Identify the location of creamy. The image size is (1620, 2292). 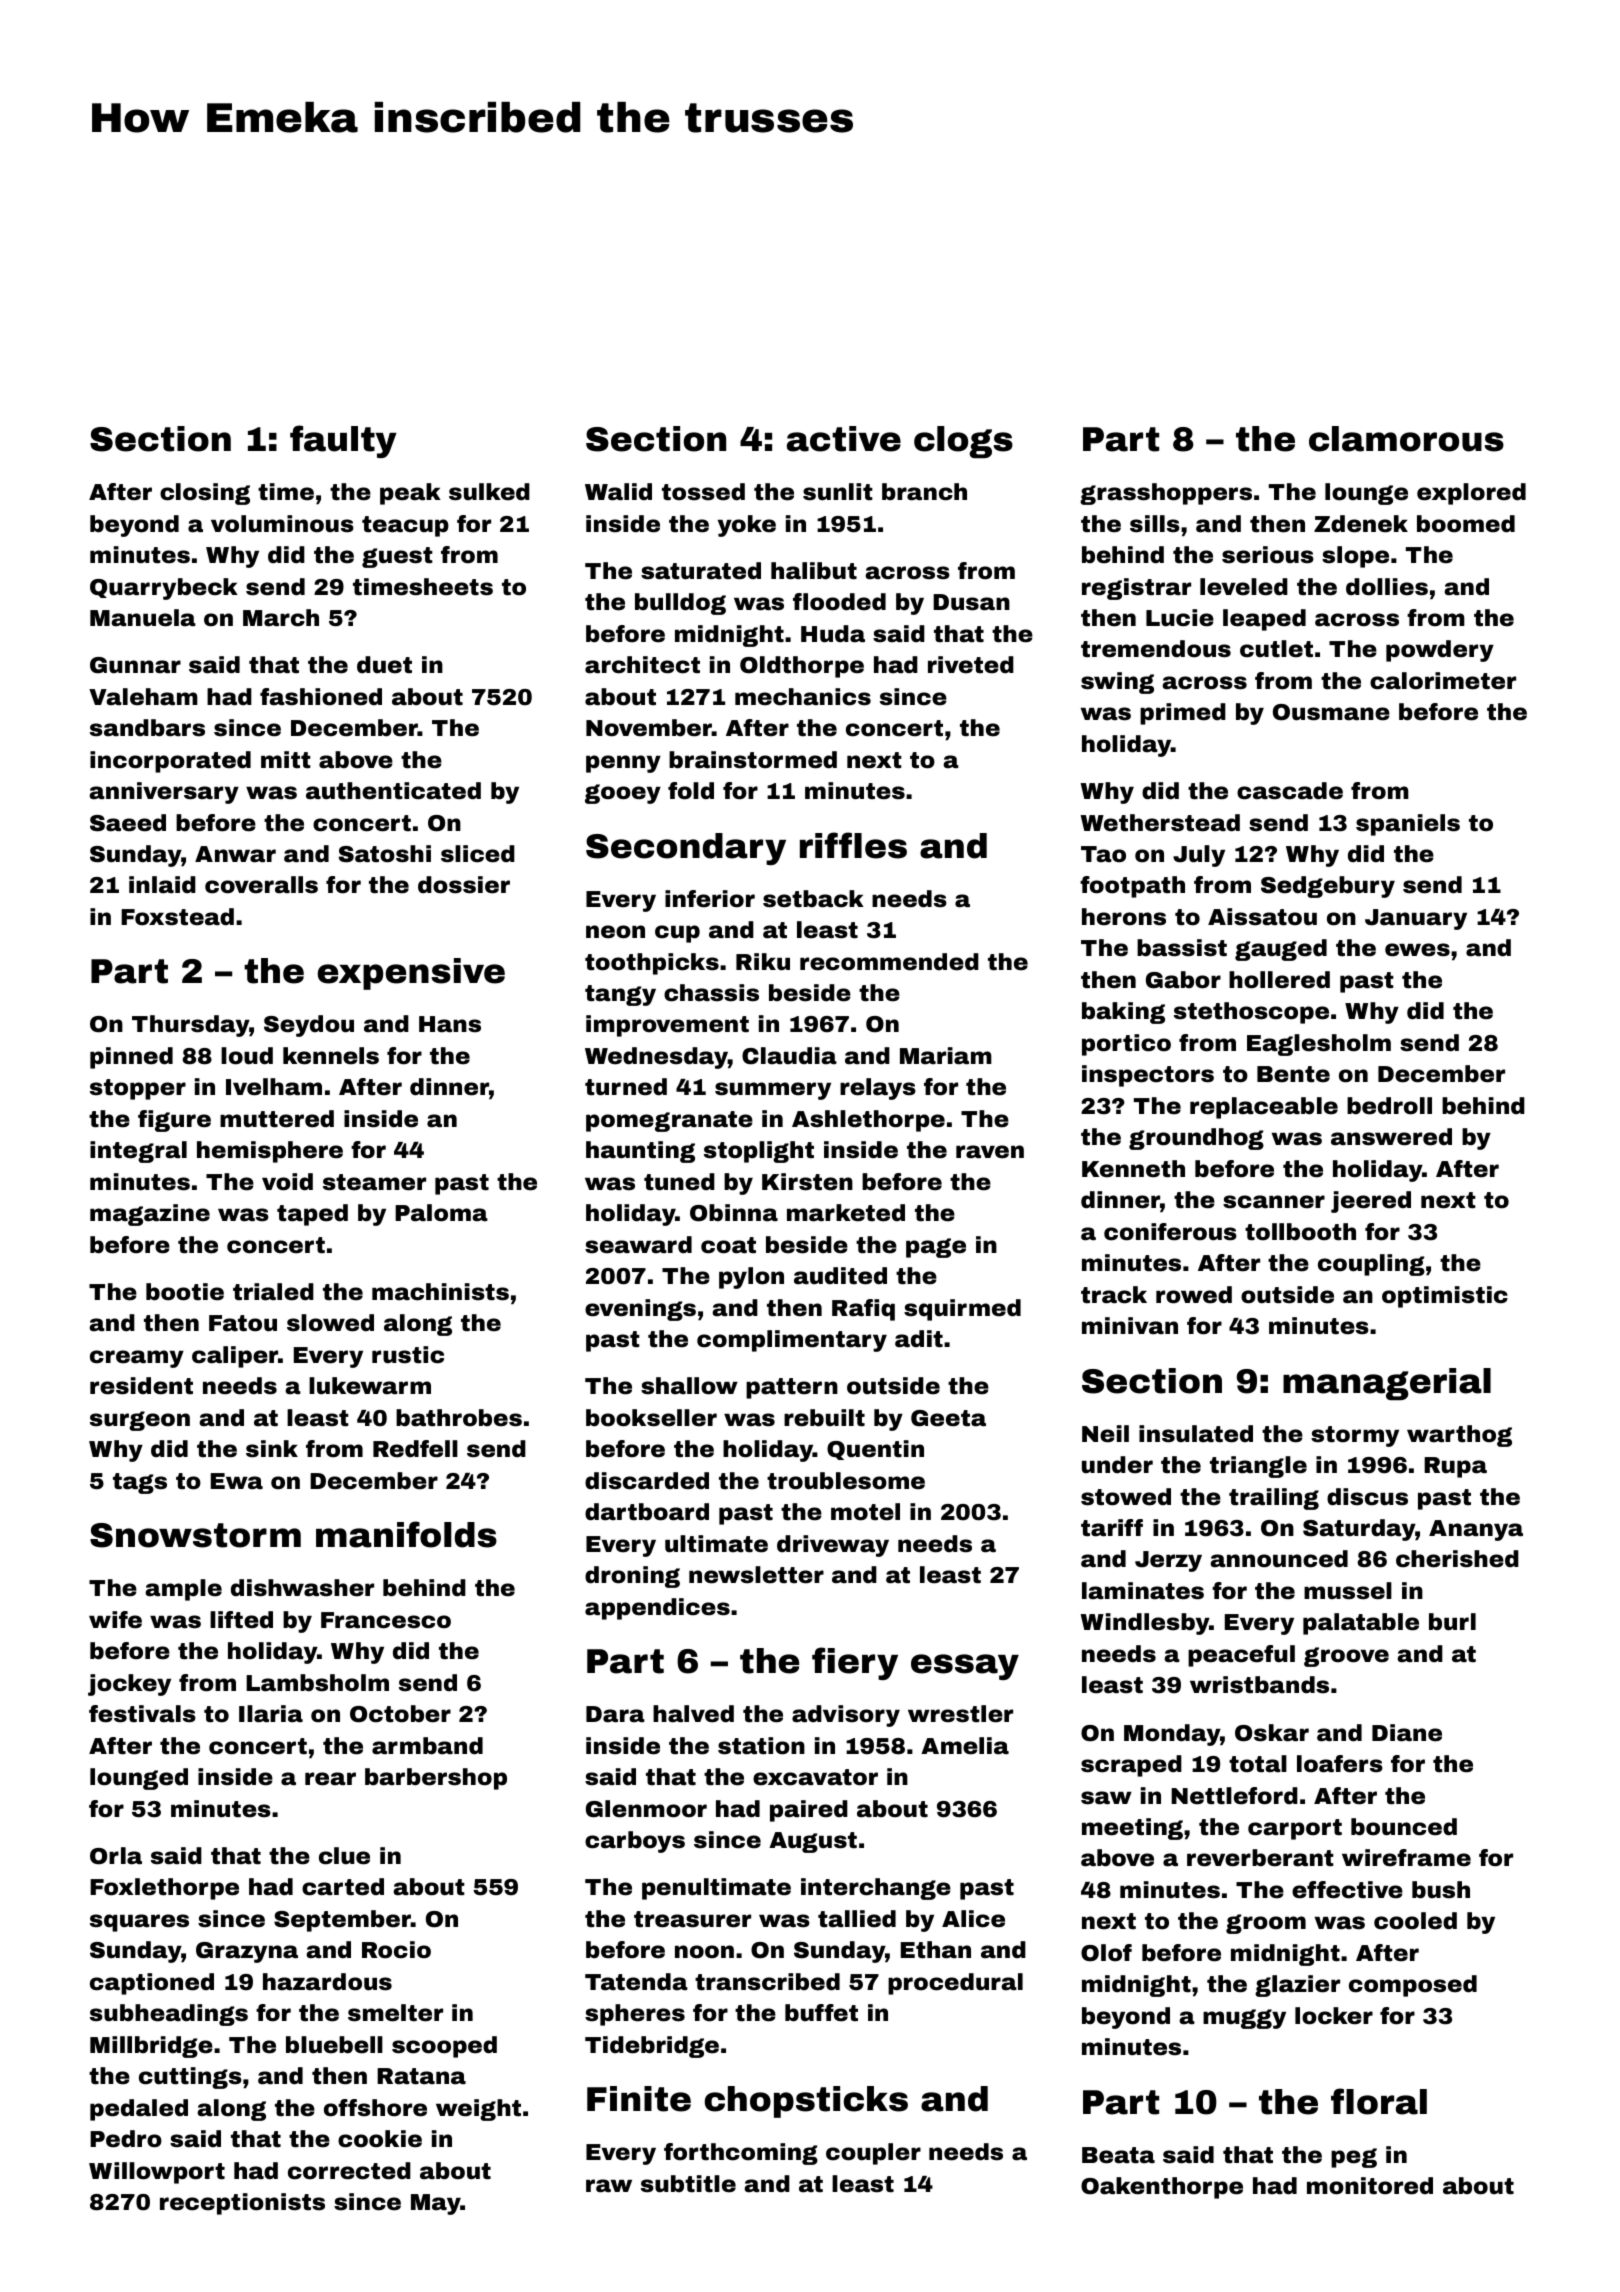
(137, 1359).
